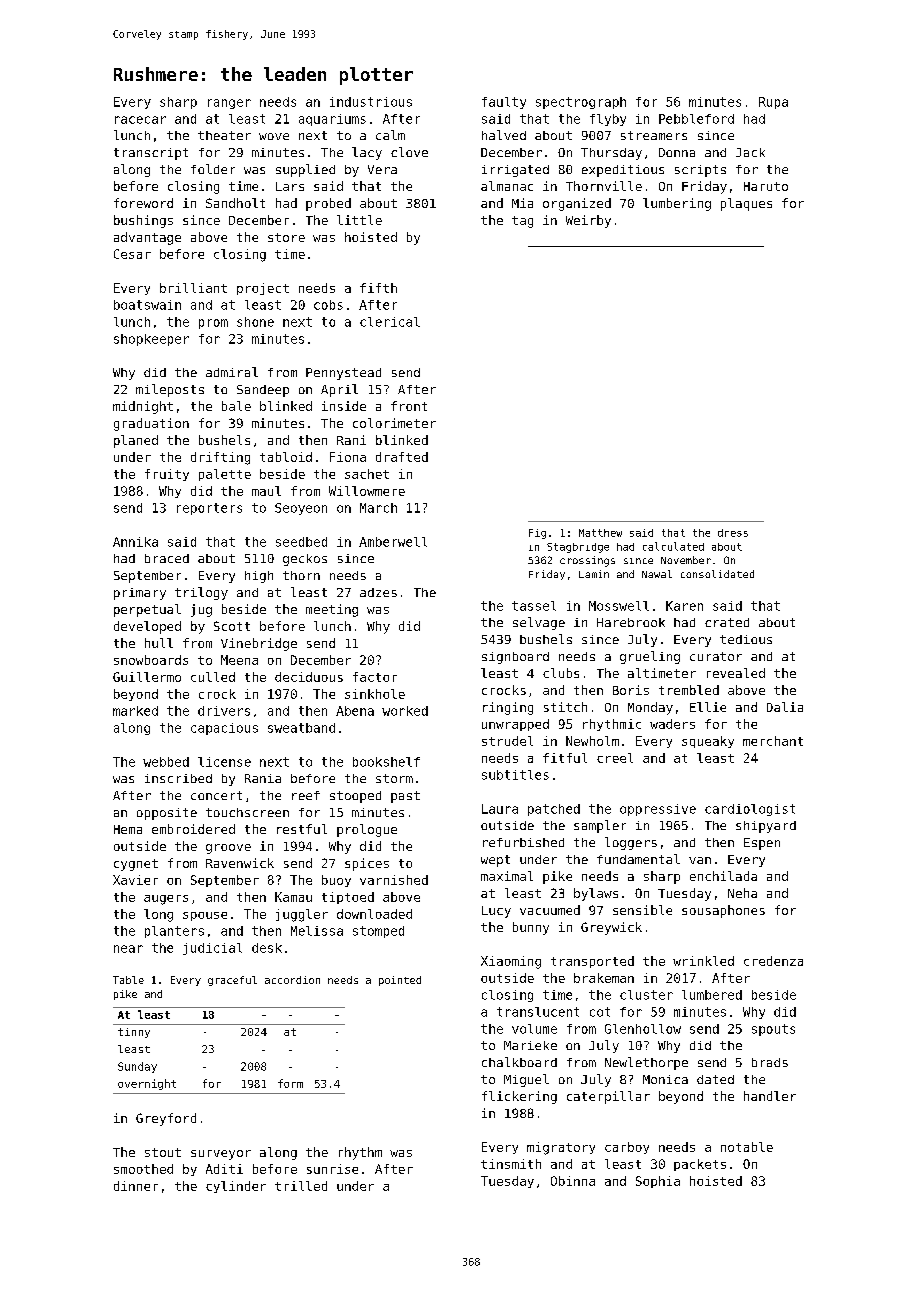 Image resolution: width=924 pixels, height=1308 pixels. Describe the element at coordinates (213, 324) in the screenshot. I see `prom` at that location.
